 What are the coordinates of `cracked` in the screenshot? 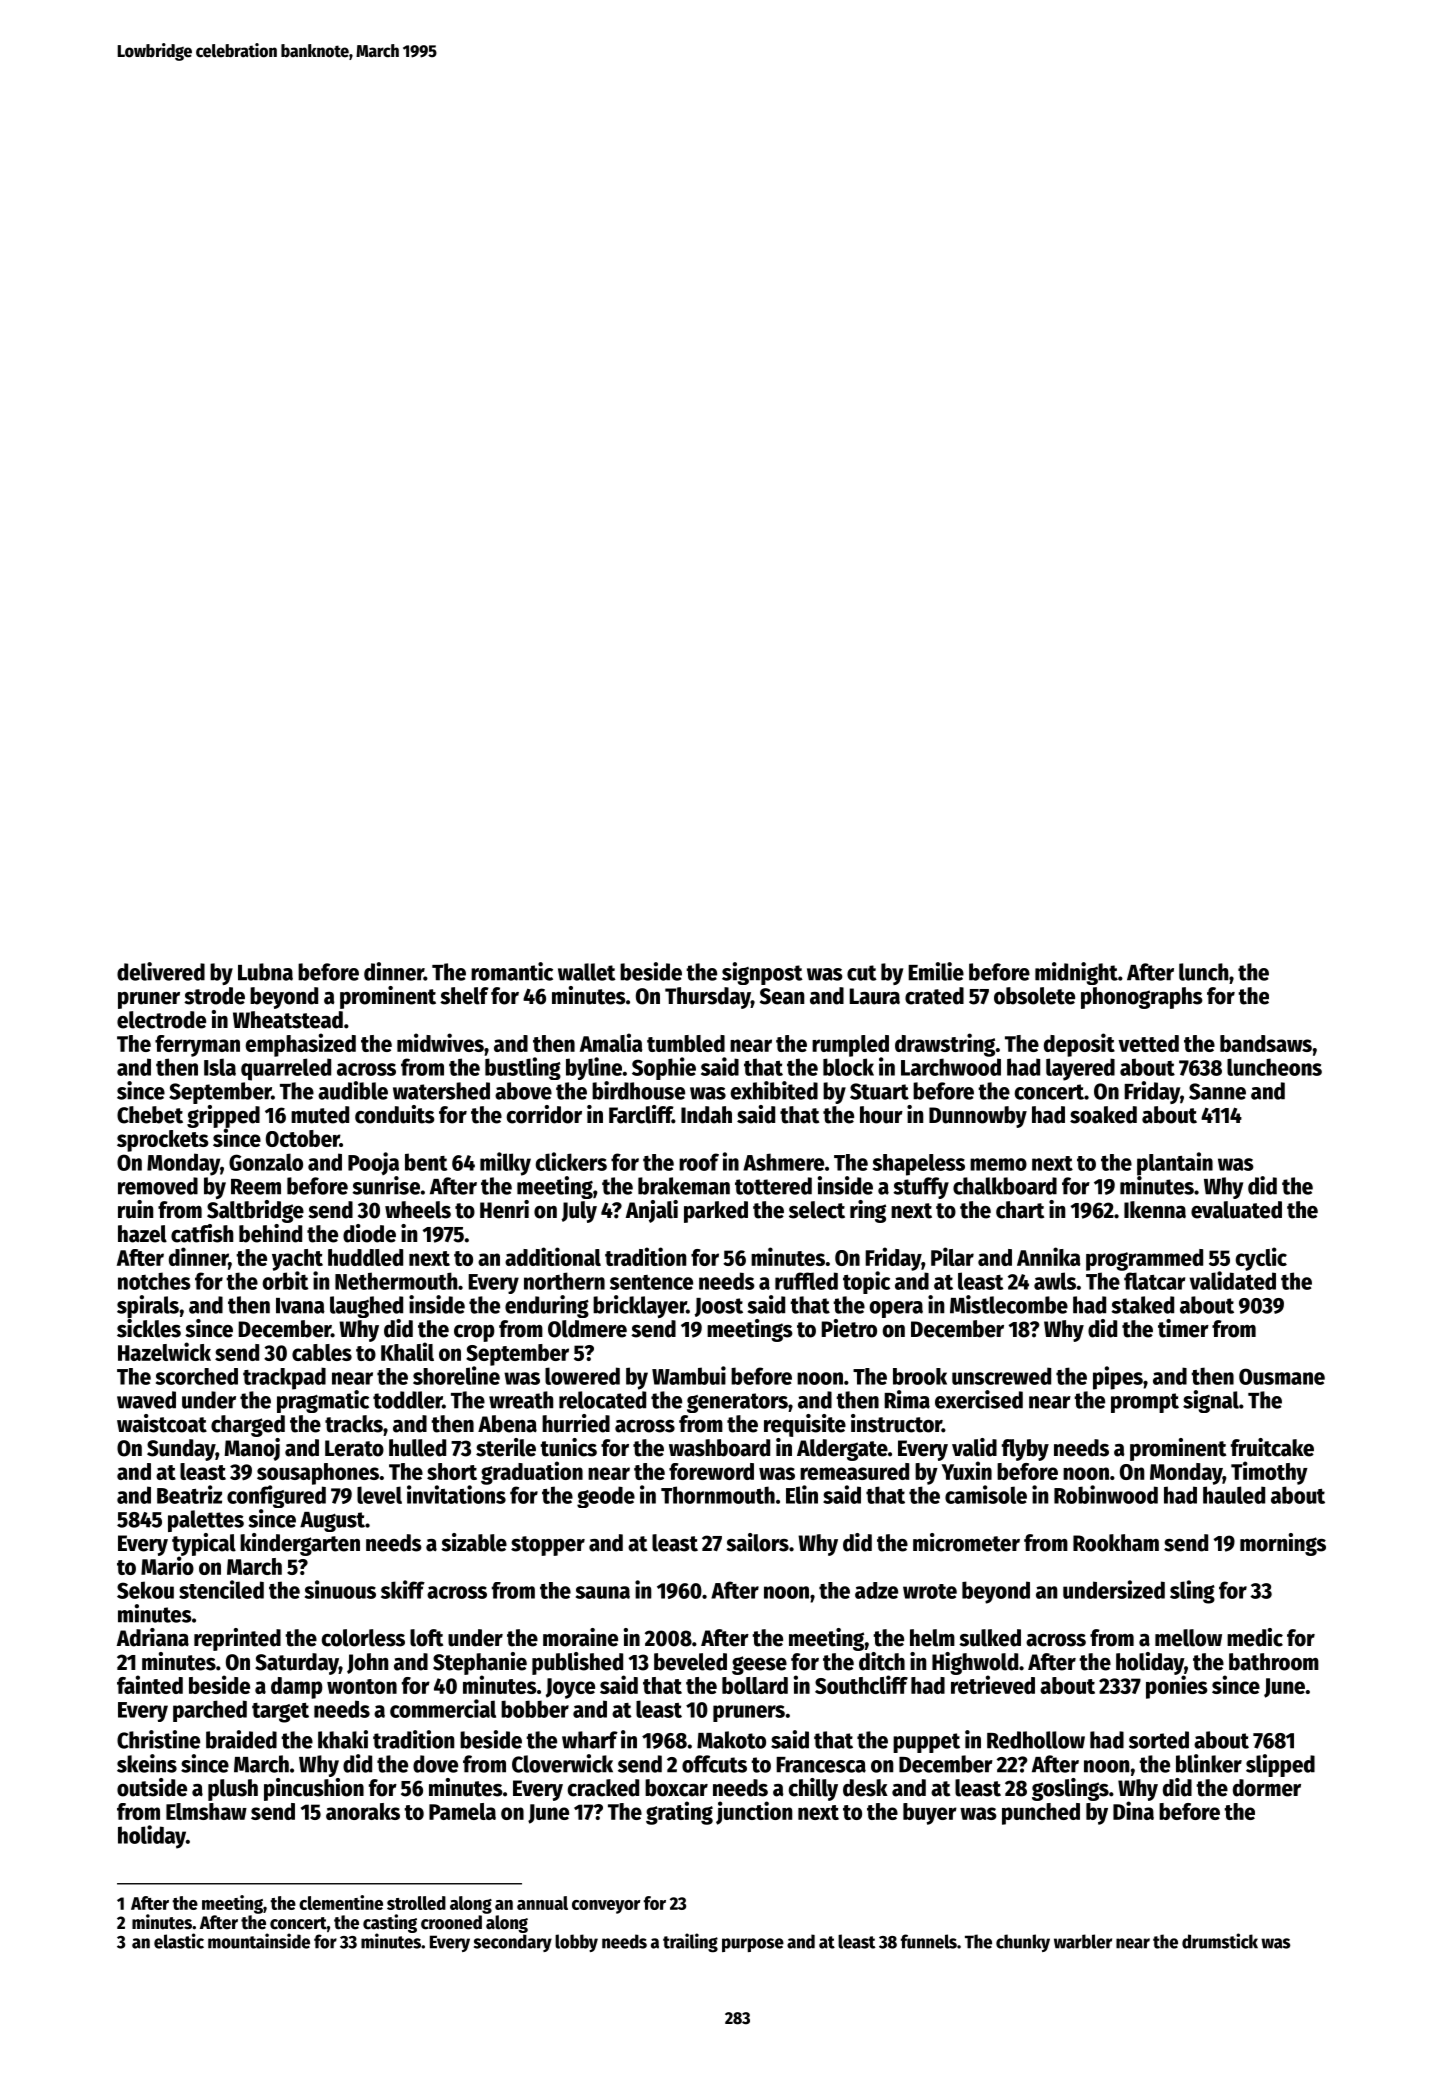 It's located at (603, 1788).
